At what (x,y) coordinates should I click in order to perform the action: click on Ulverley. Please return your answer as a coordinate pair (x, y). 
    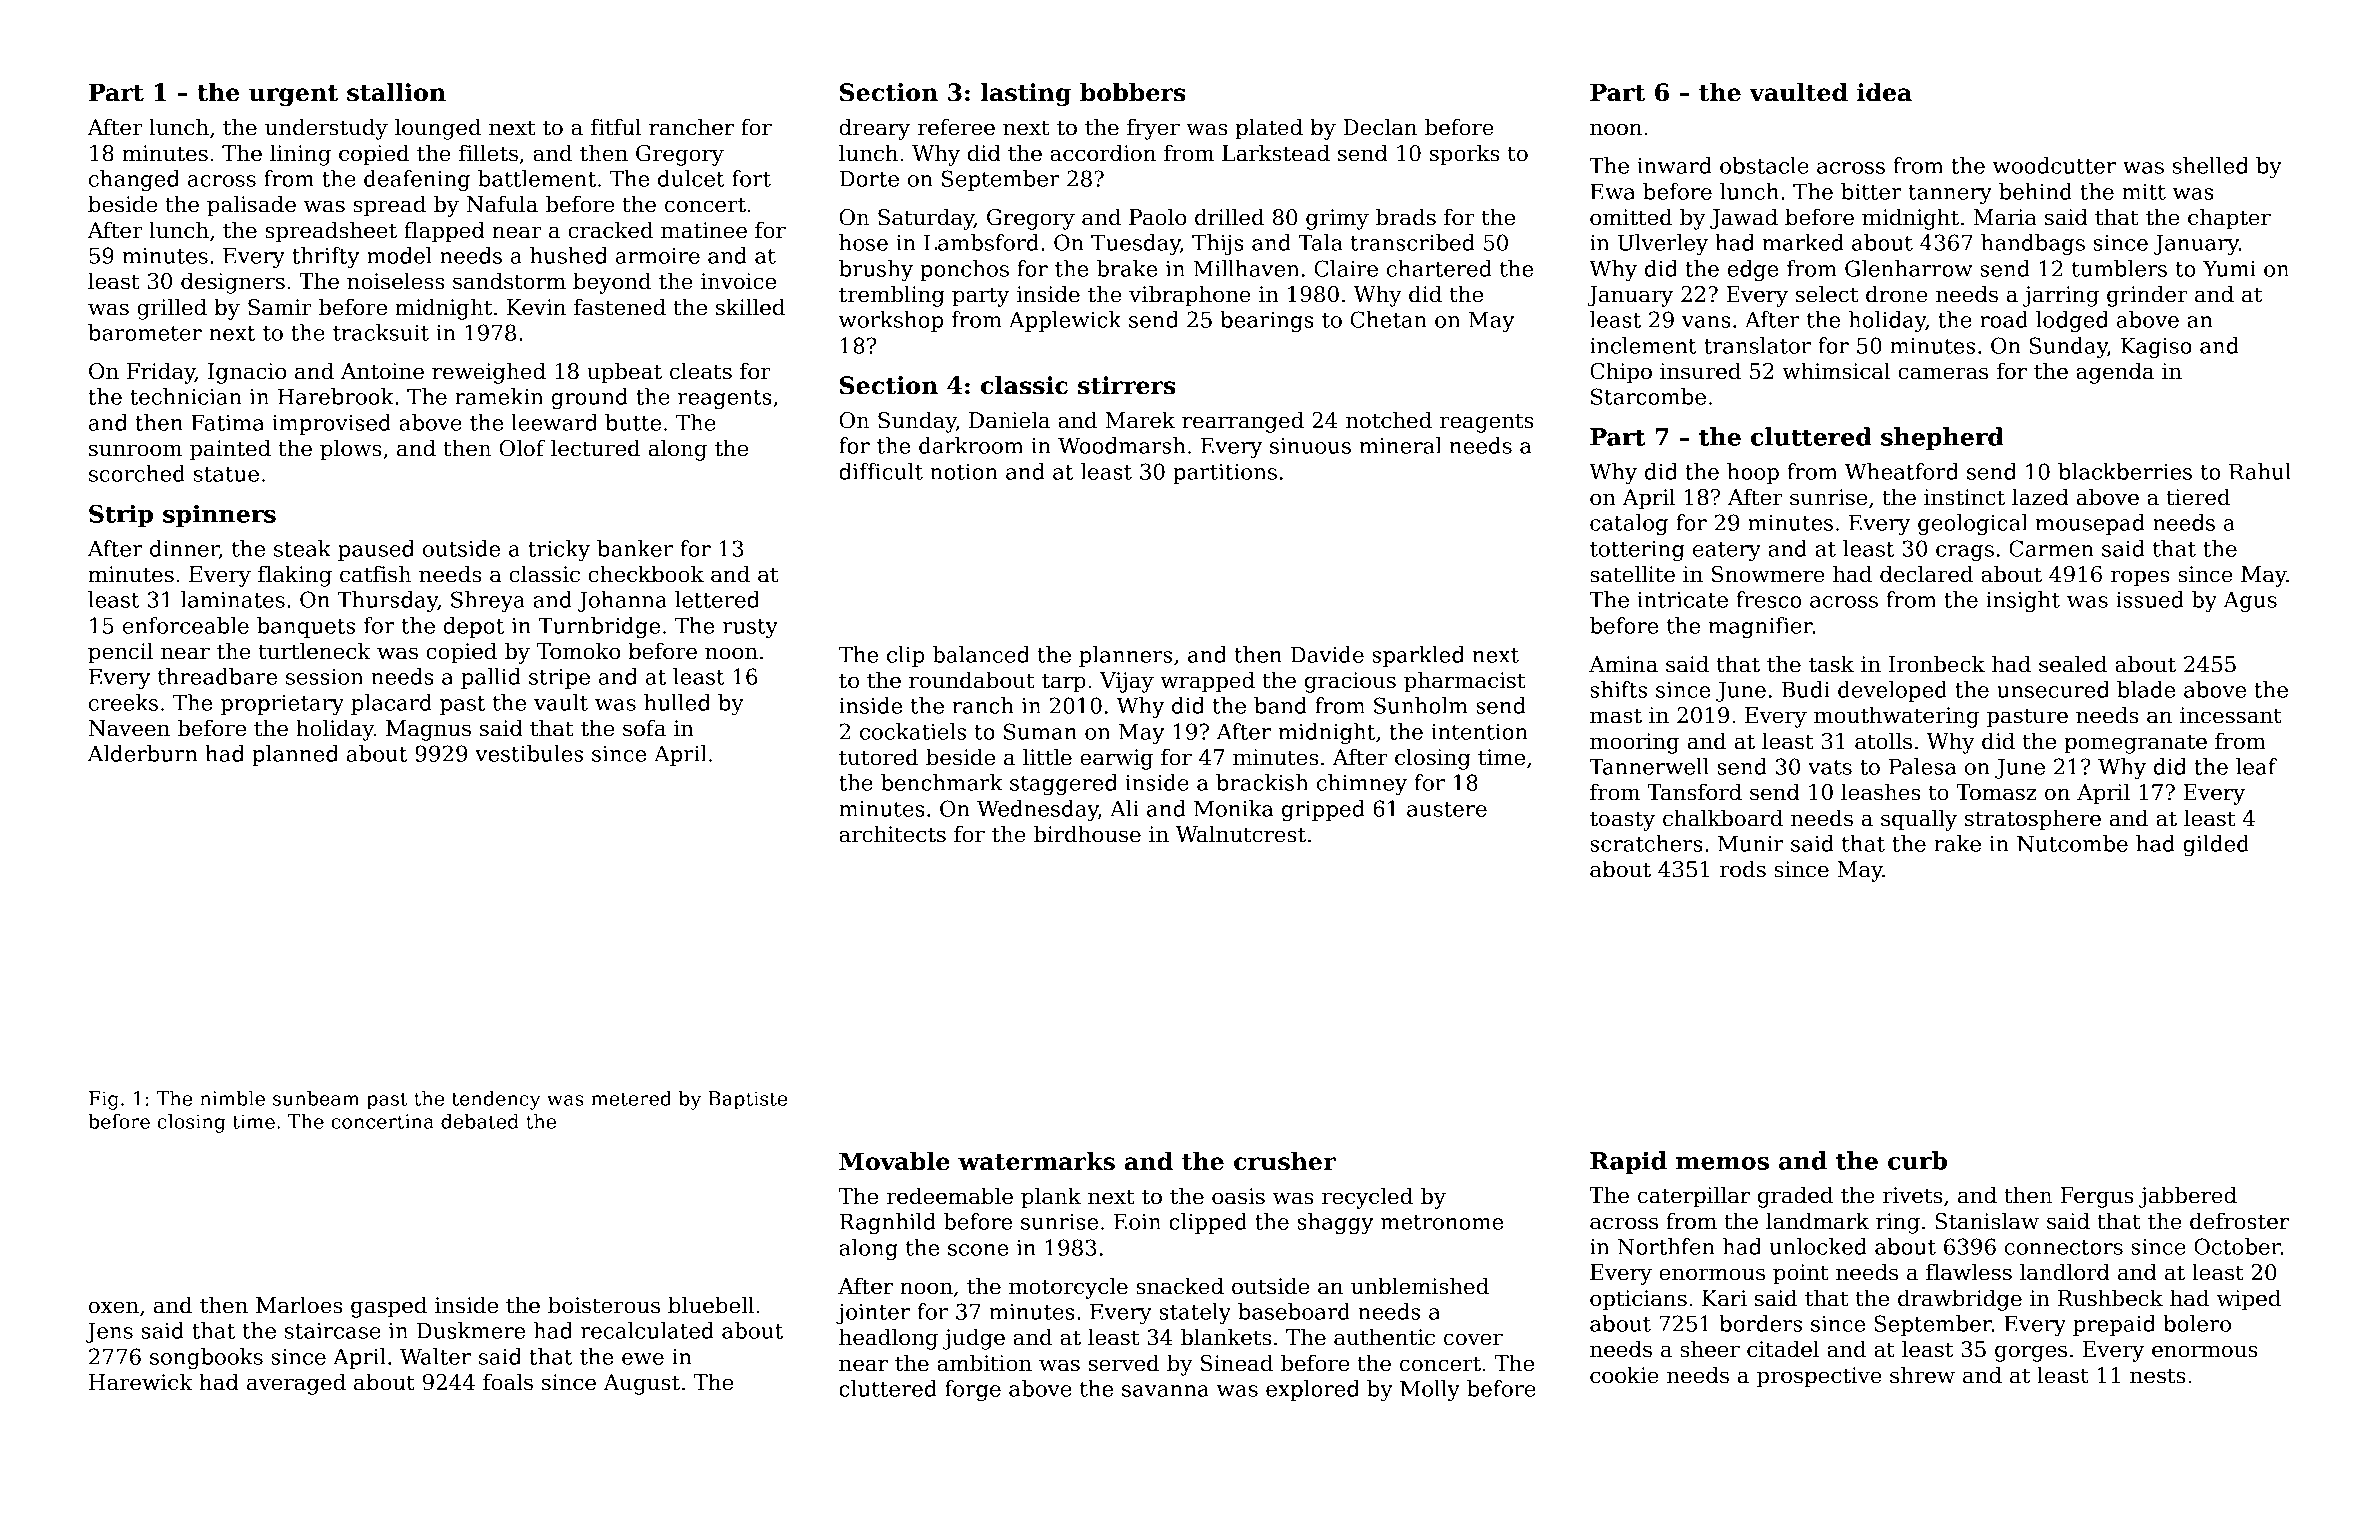
    Looking at the image, I should click on (1662, 244).
